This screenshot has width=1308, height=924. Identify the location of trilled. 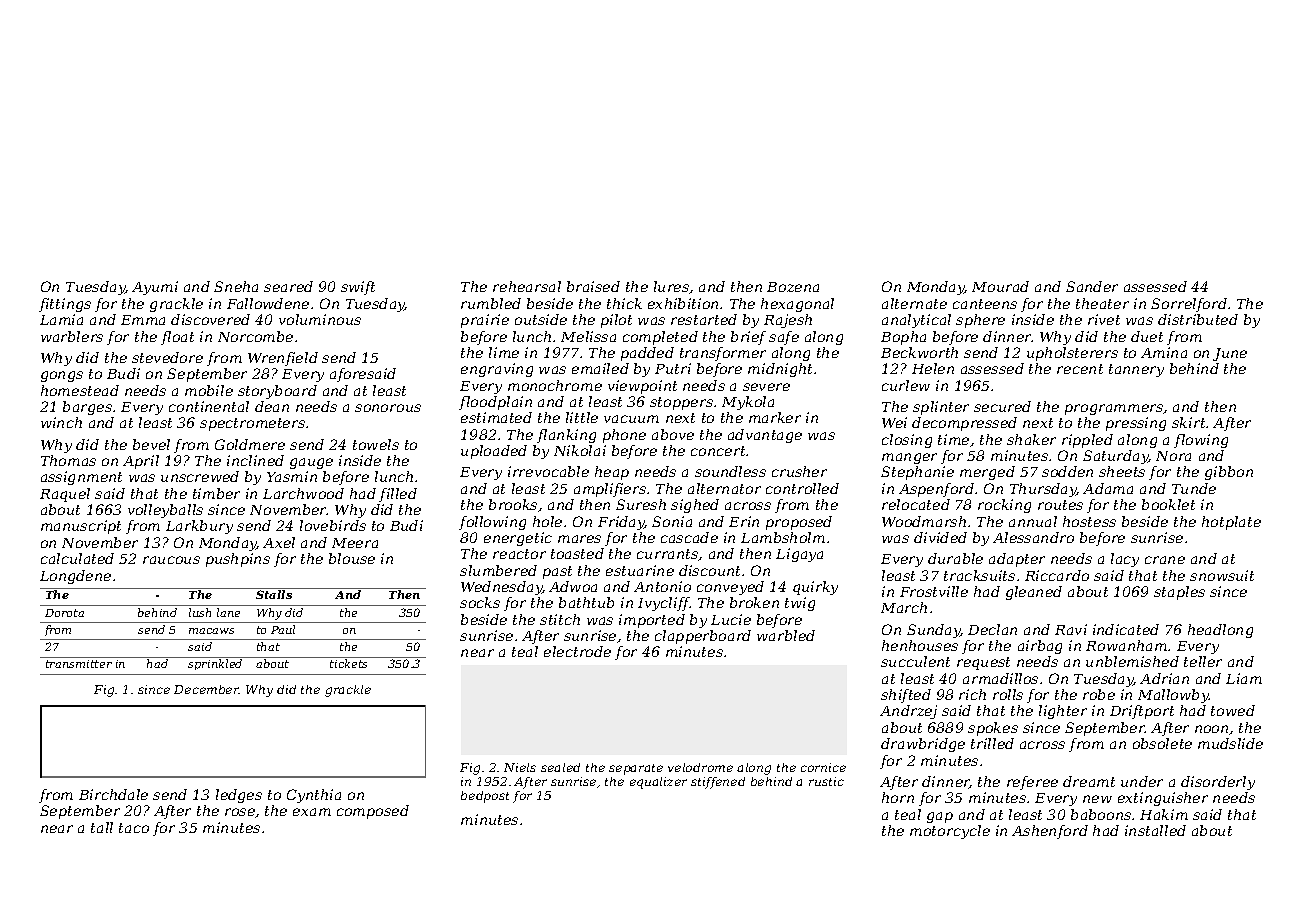
(992, 743).
